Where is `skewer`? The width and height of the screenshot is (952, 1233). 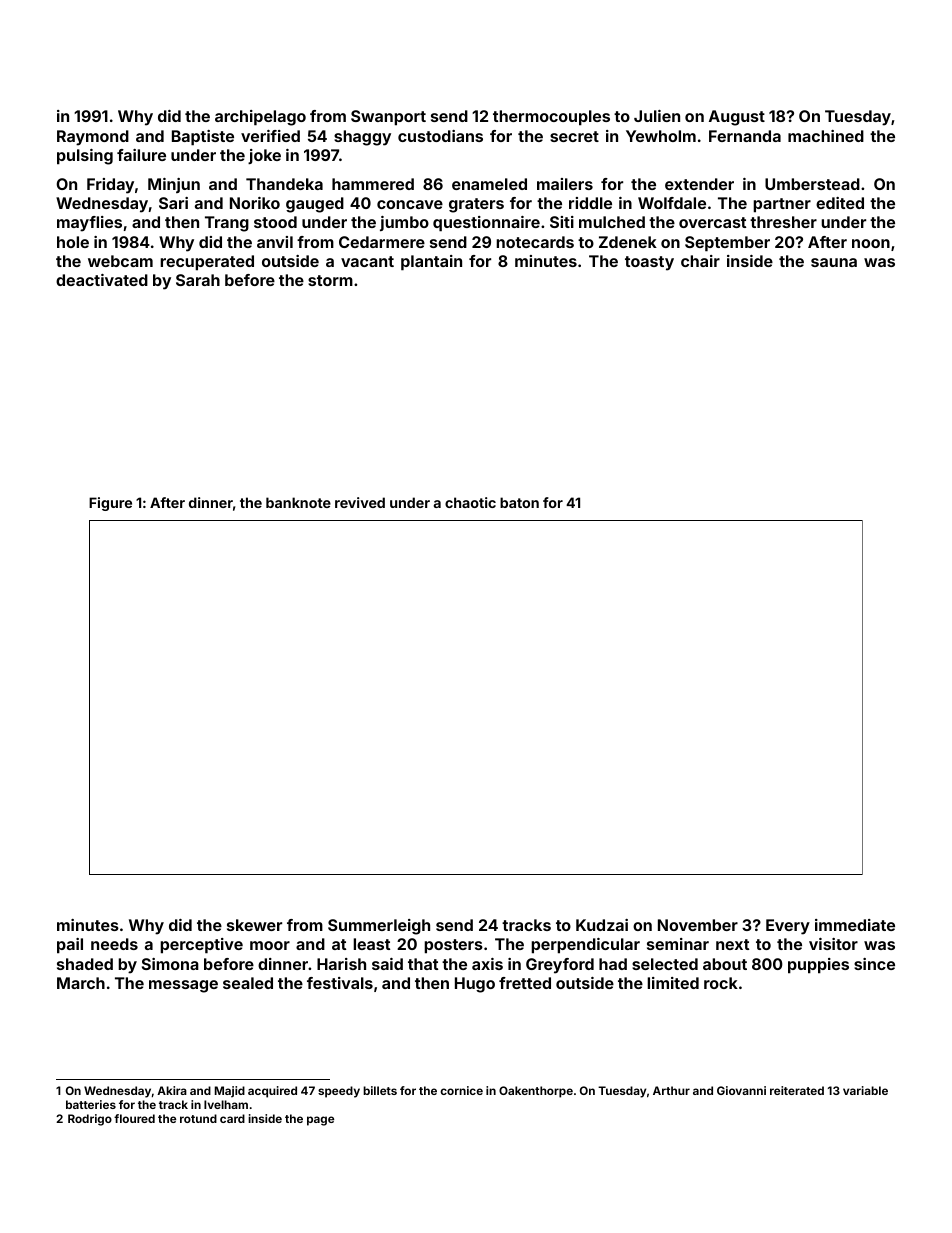
skewer is located at coordinates (254, 925).
